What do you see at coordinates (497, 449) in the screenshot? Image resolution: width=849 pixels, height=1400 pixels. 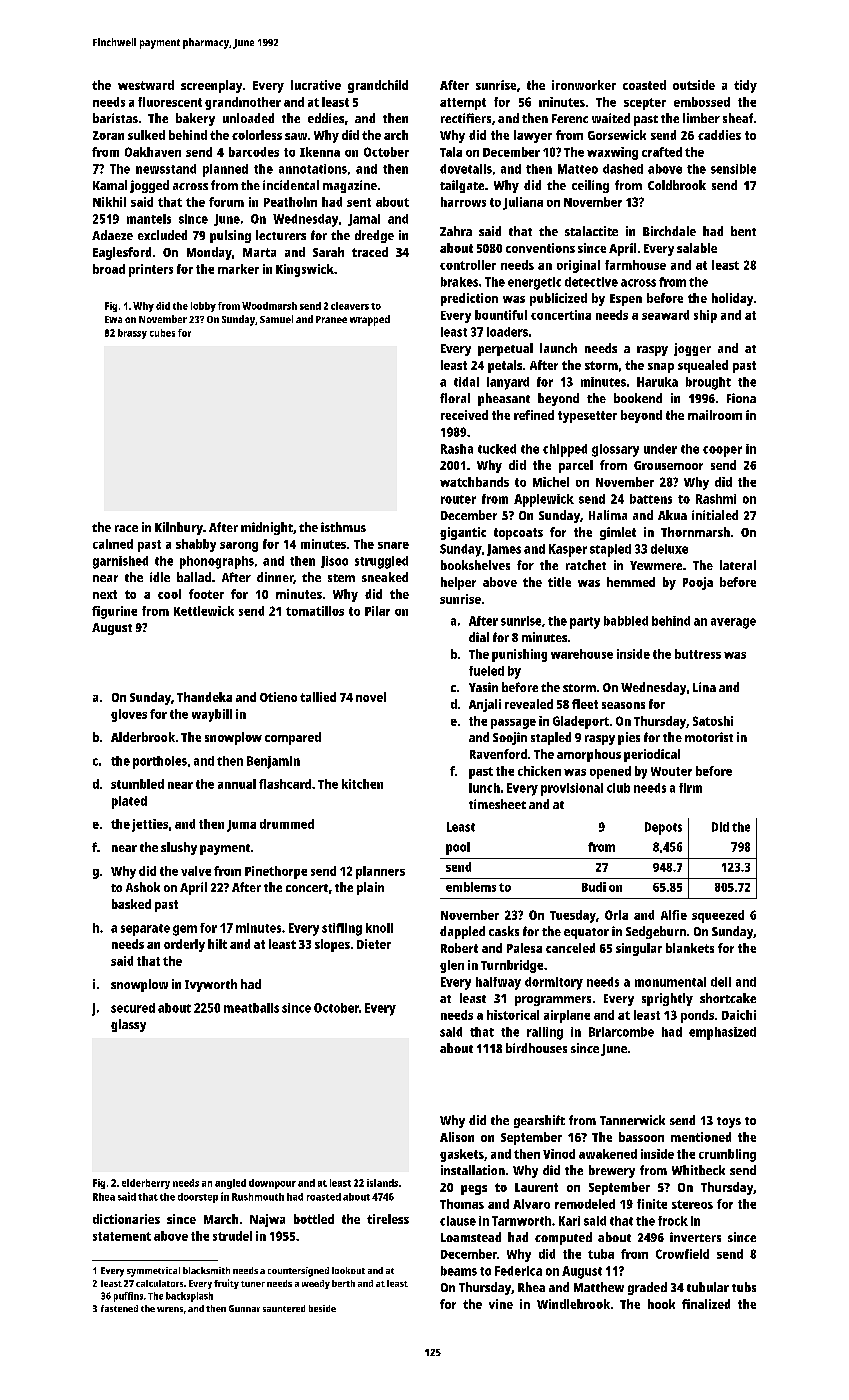 I see `tucked` at bounding box center [497, 449].
